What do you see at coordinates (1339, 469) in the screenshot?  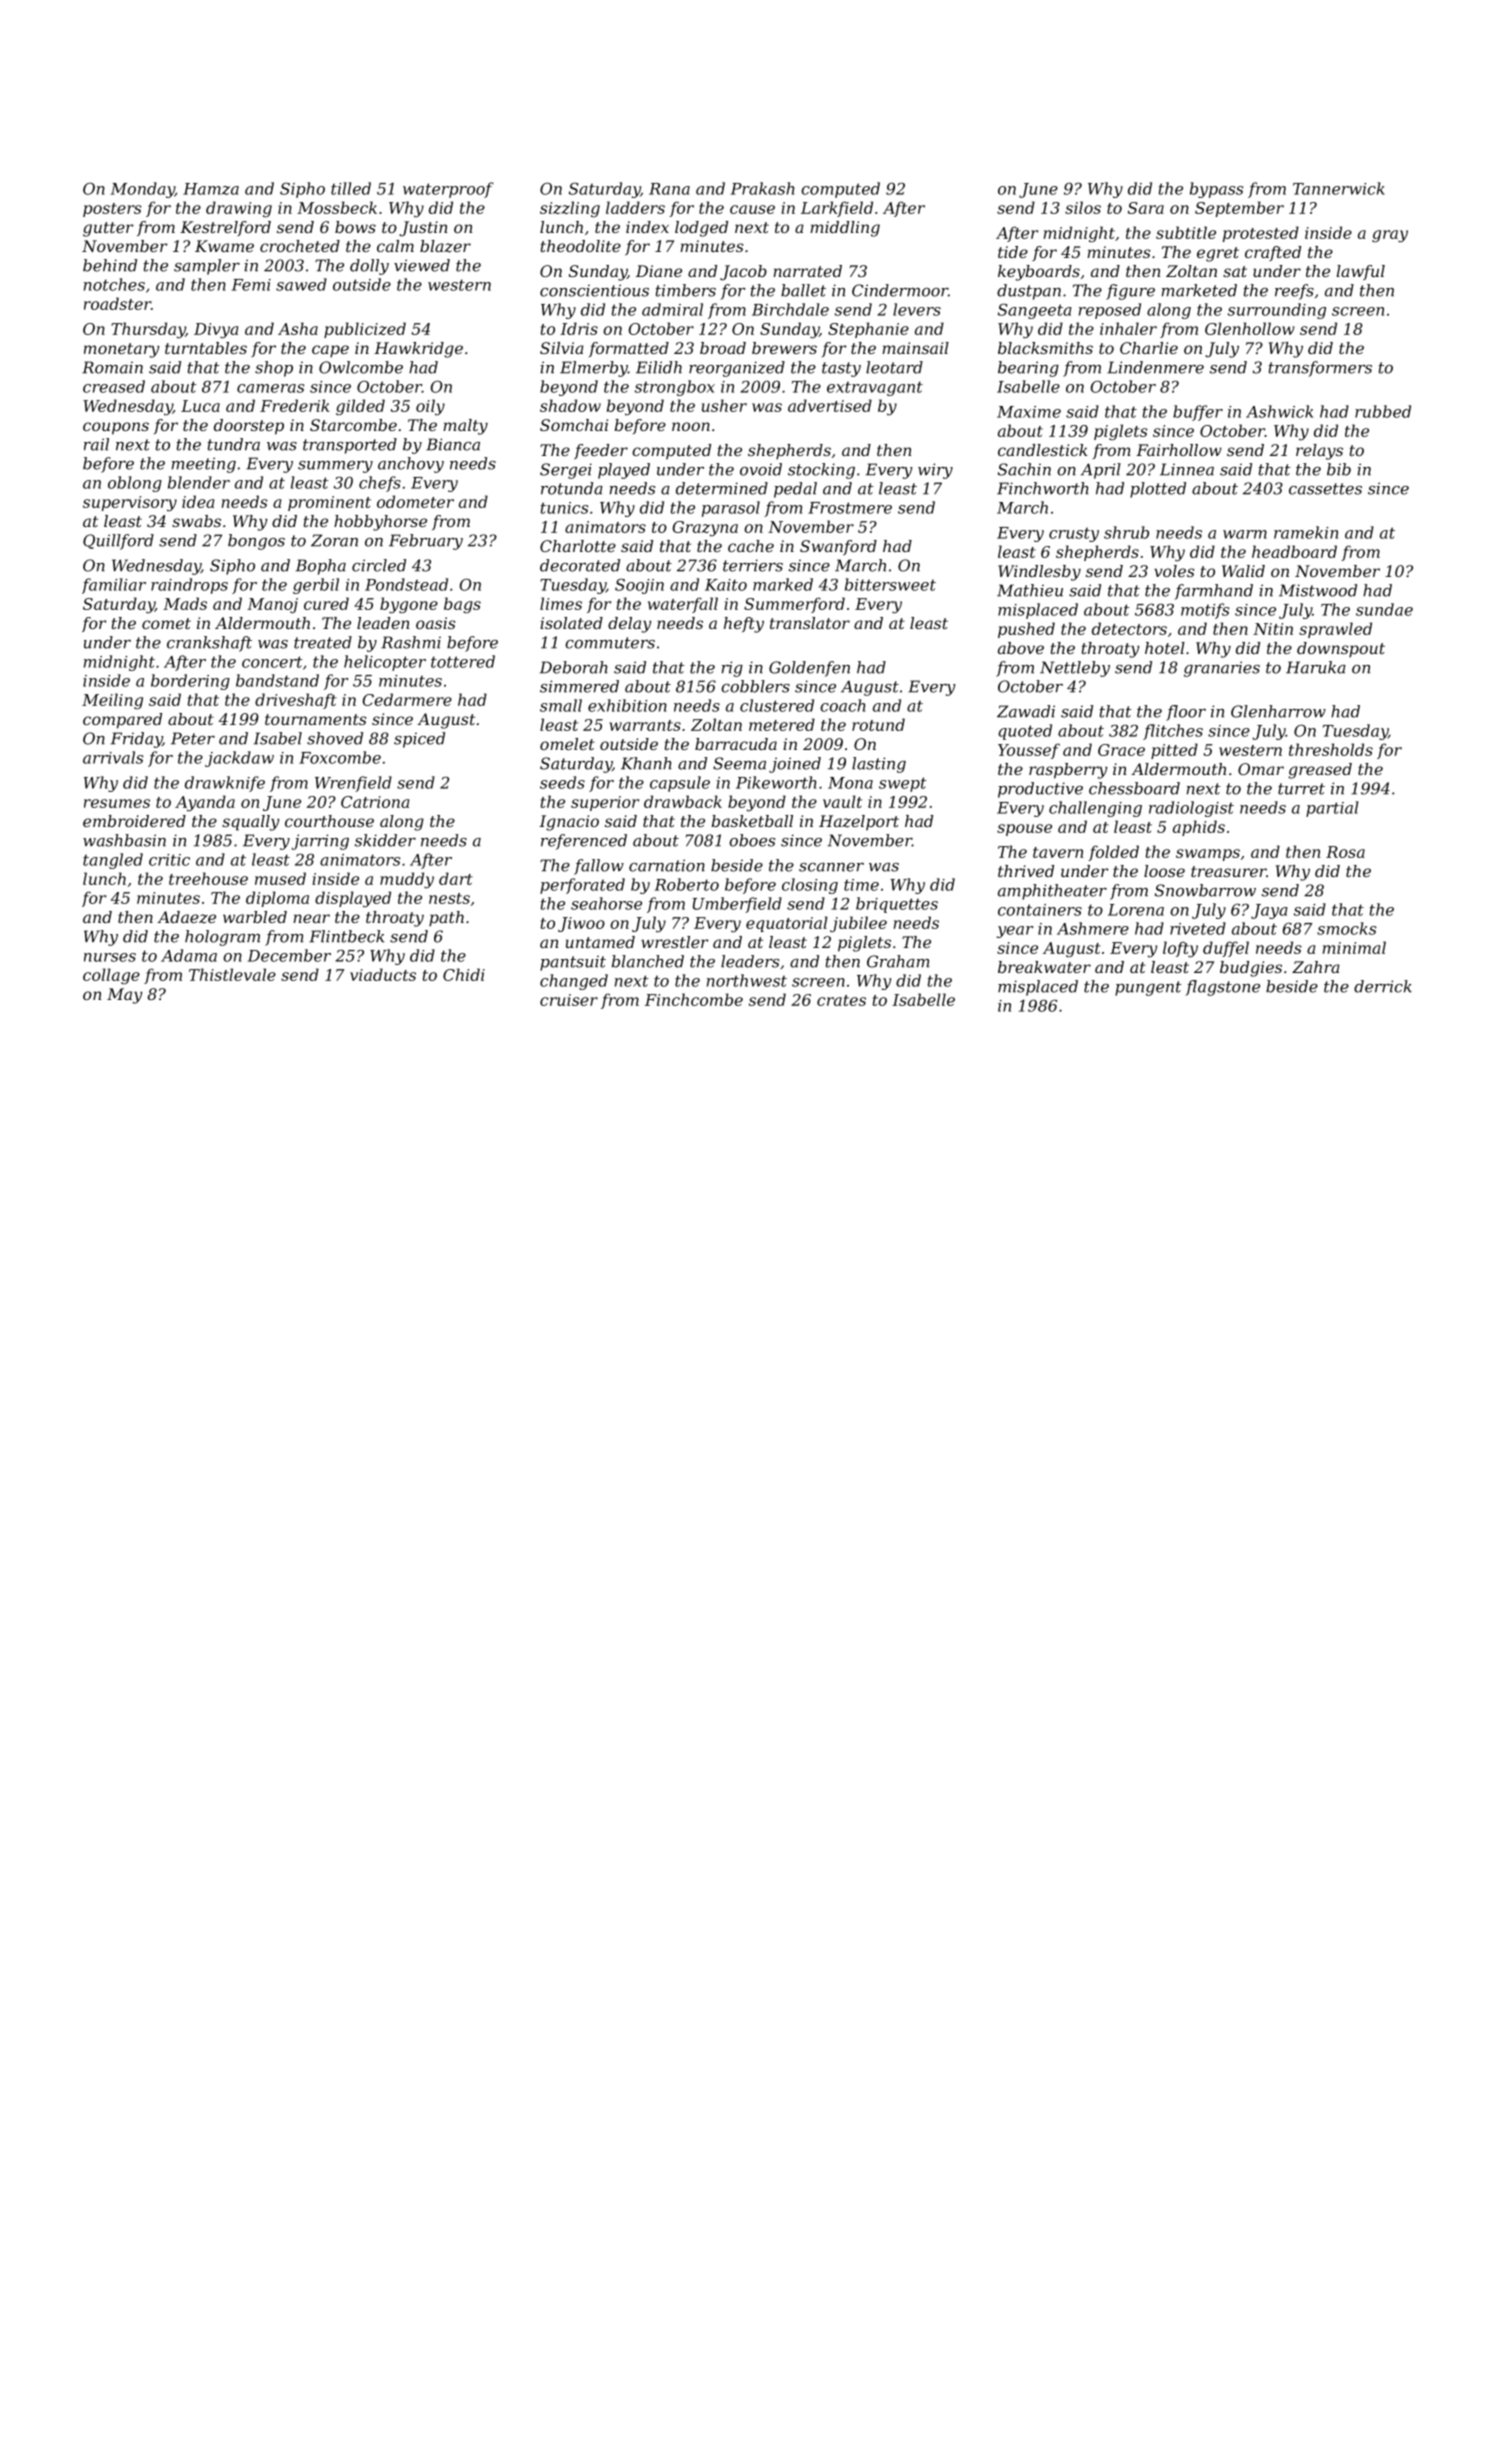 I see `bib` at bounding box center [1339, 469].
